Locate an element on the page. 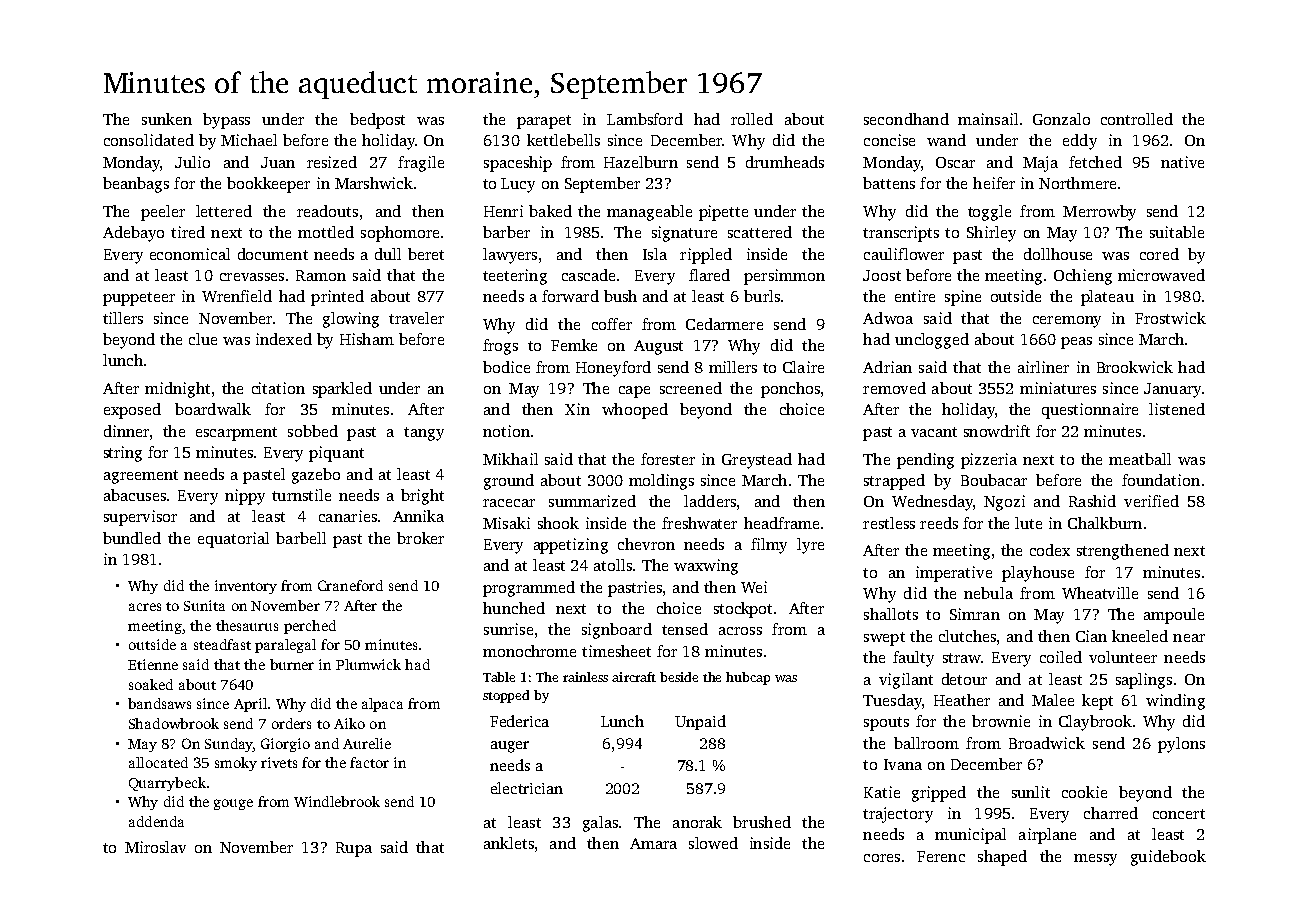 This page has height=924, width=1308. Hazelburn is located at coordinates (641, 162).
